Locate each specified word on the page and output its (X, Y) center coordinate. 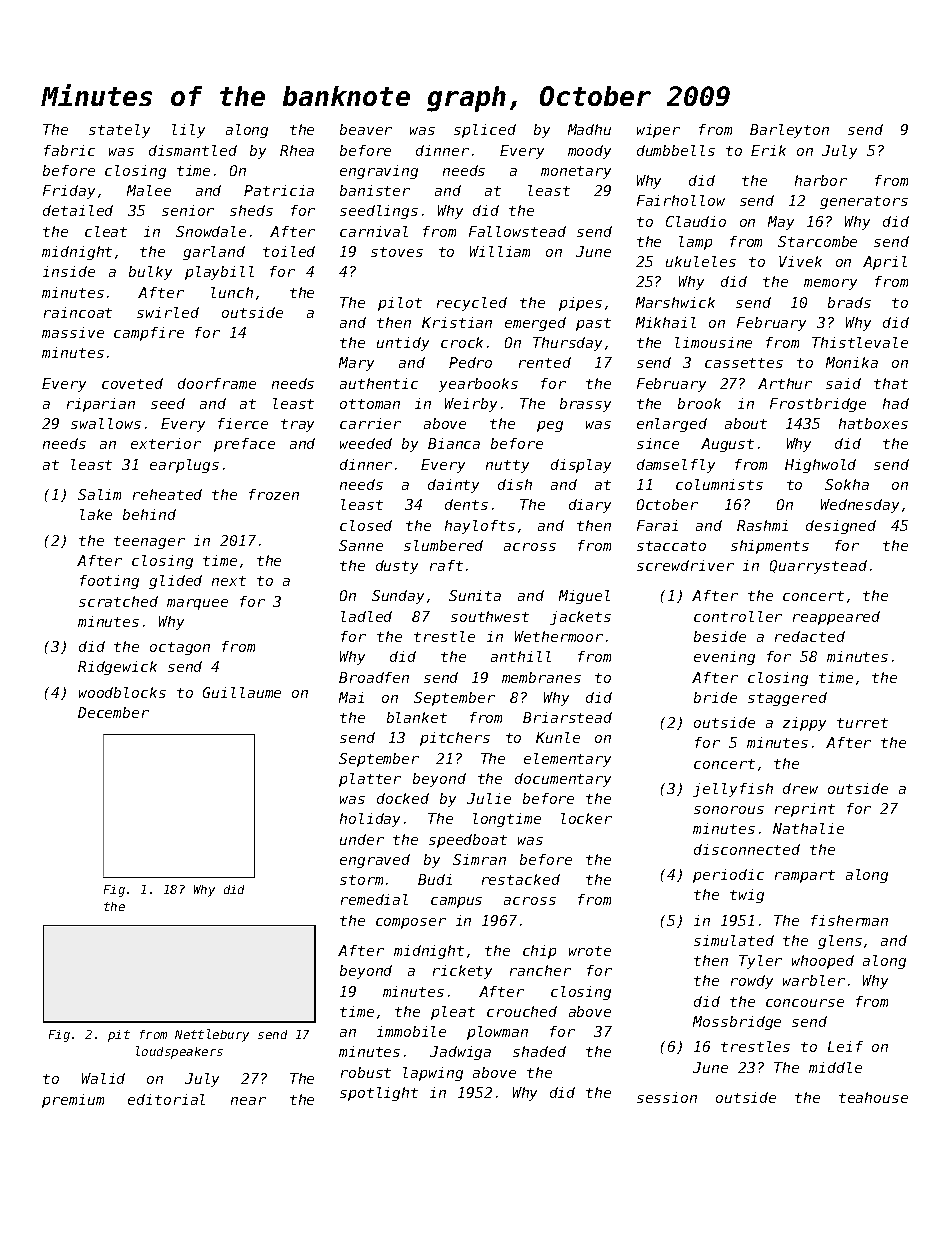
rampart (805, 876)
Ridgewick (117, 668)
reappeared (836, 618)
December (113, 712)
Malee (149, 190)
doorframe (217, 383)
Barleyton (789, 131)
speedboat (468, 841)
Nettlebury (212, 1035)
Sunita (475, 595)
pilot (400, 304)
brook (699, 403)
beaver (366, 129)
